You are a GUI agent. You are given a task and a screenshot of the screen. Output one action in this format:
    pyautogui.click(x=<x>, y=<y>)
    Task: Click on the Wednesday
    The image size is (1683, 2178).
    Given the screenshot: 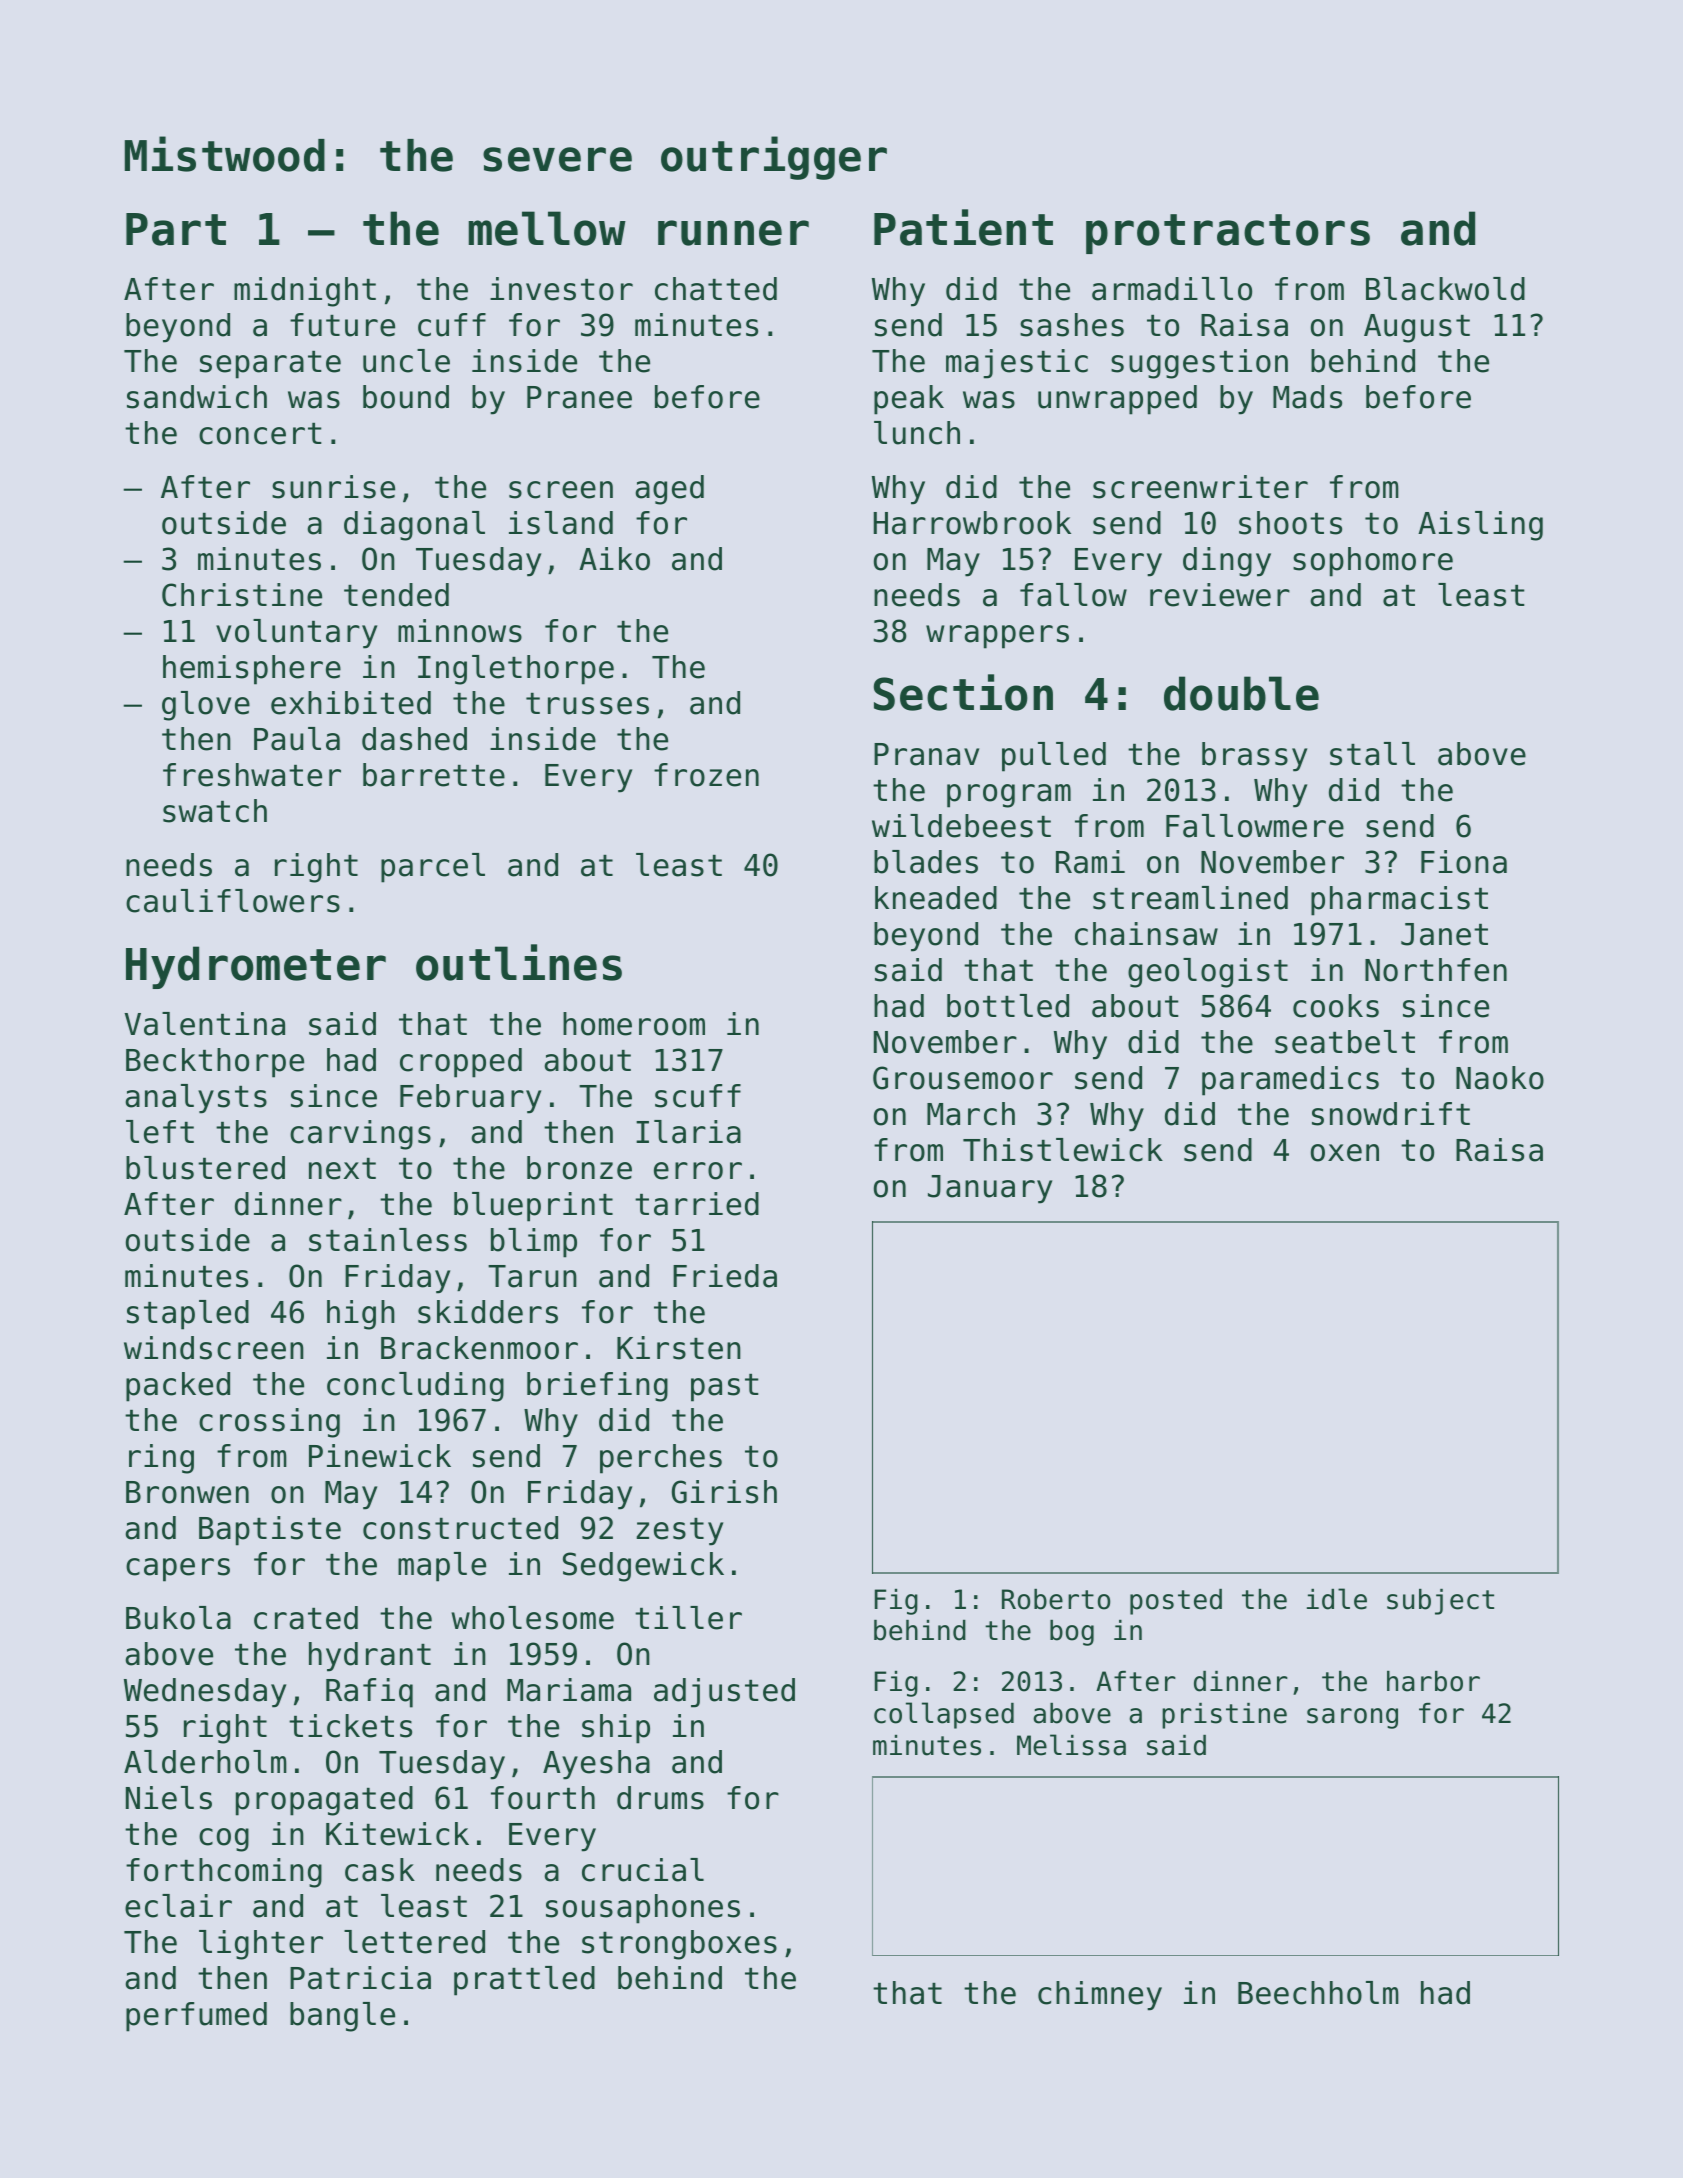 What is the action you would take?
    pyautogui.click(x=205, y=1693)
